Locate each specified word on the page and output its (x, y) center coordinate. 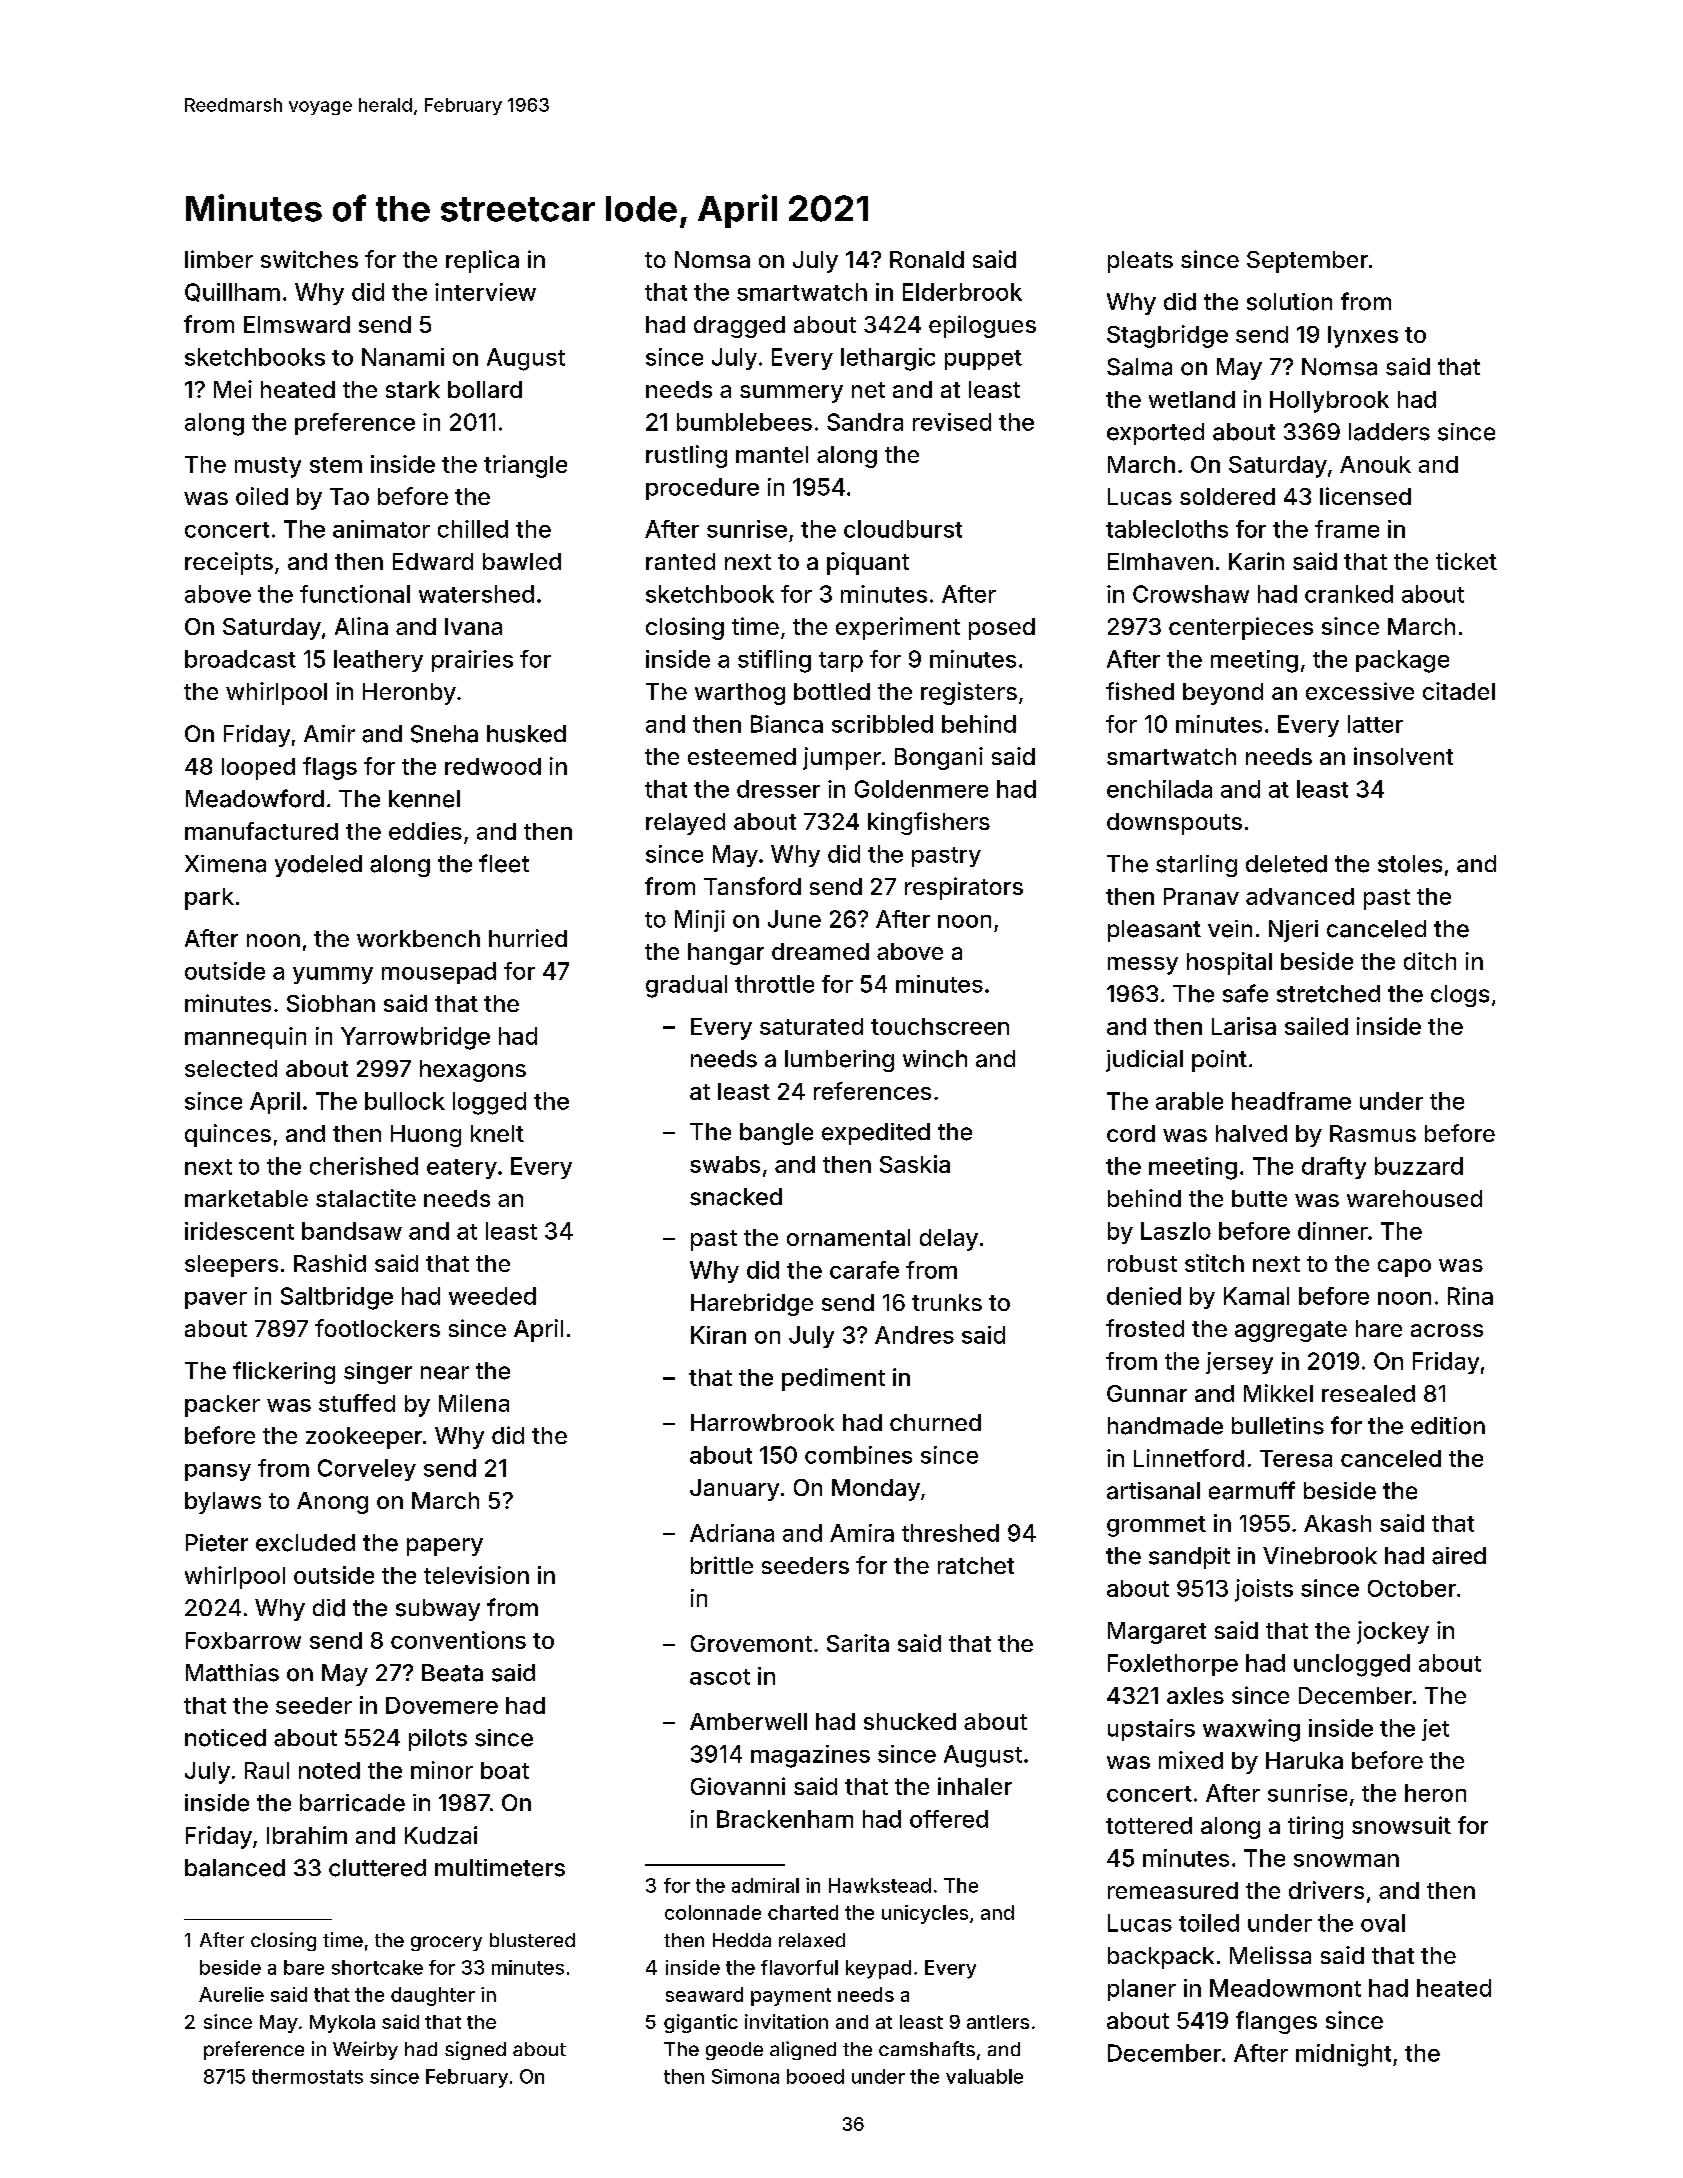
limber (219, 259)
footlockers (377, 1328)
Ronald (927, 259)
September (1307, 262)
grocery (446, 1943)
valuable (984, 2076)
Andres (914, 1335)
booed (815, 2076)
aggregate (1291, 1331)
